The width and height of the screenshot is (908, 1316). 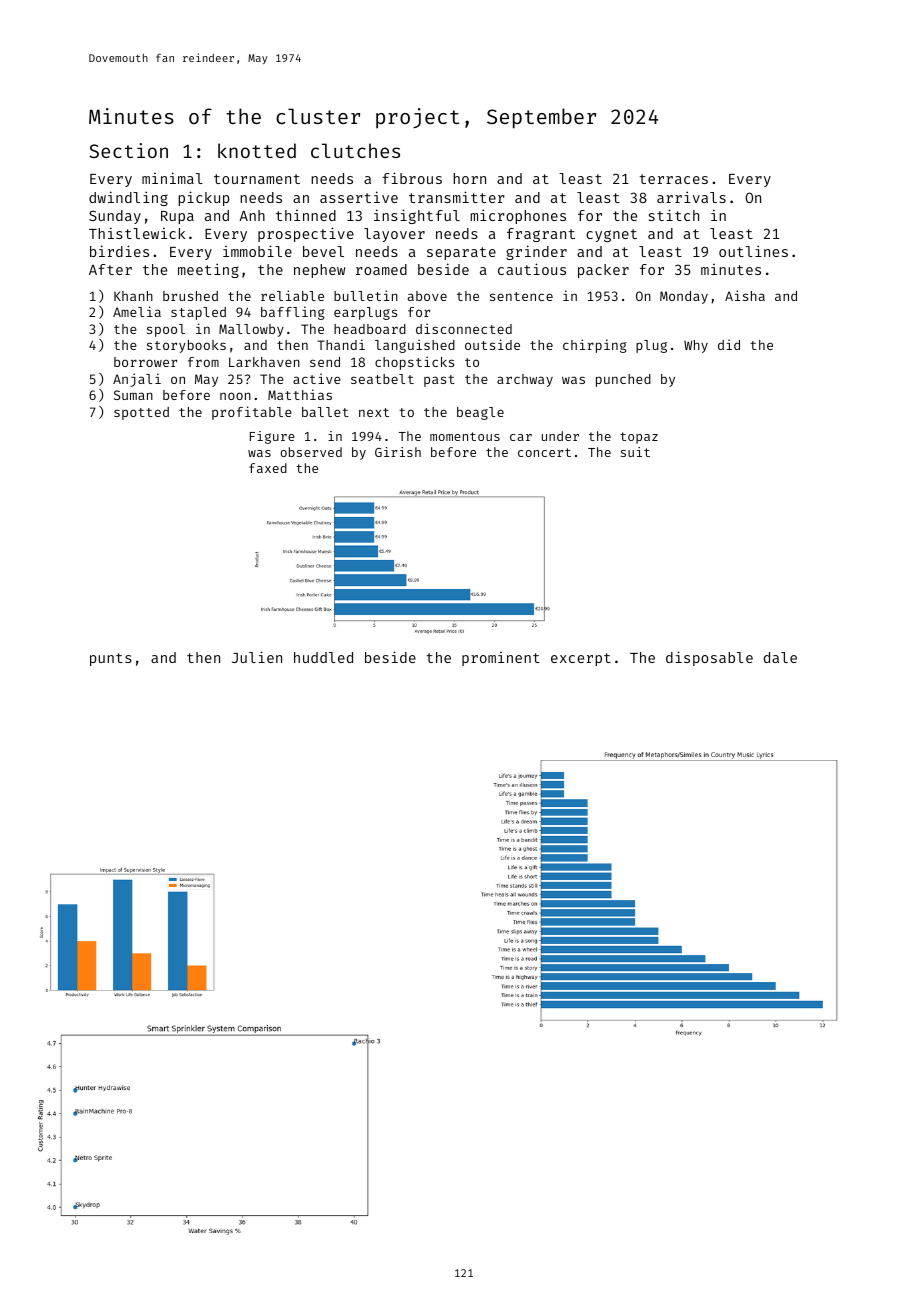 What do you see at coordinates (673, 179) in the screenshot?
I see `terraces` at bounding box center [673, 179].
